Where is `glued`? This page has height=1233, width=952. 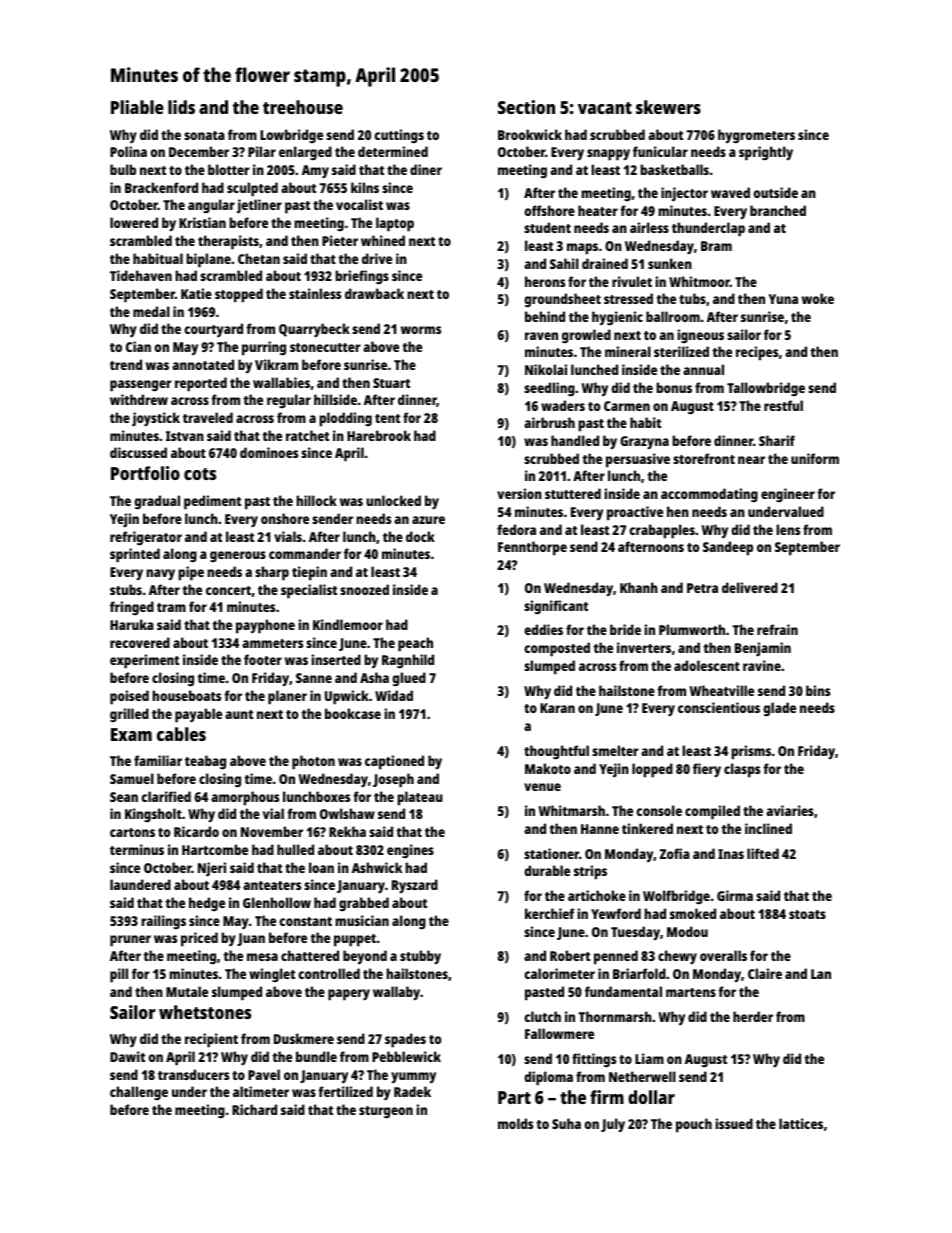
glued is located at coordinates (409, 679).
